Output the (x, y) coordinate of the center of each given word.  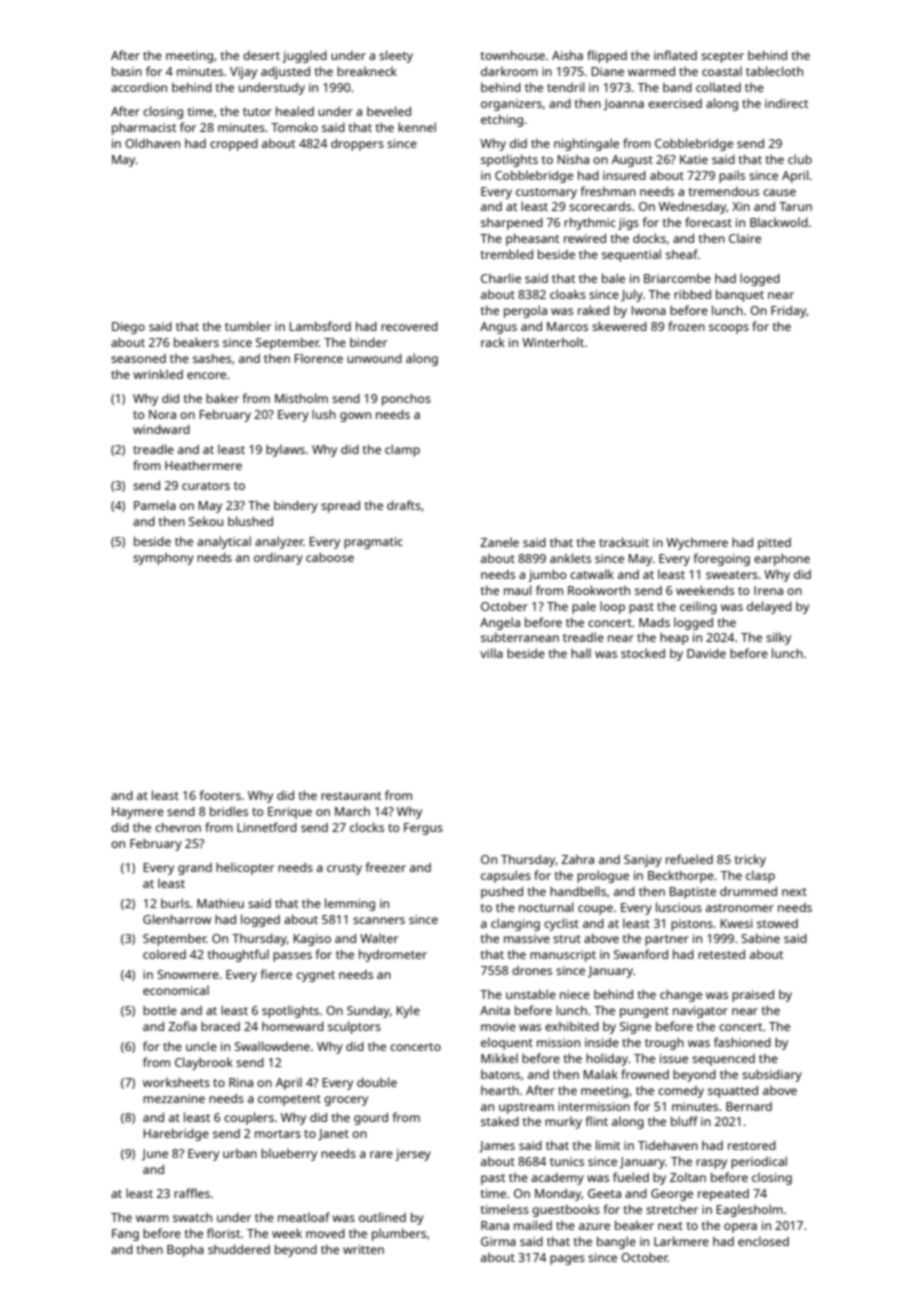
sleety (396, 56)
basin (127, 71)
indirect (787, 103)
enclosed (763, 1241)
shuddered (239, 1249)
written (363, 1249)
